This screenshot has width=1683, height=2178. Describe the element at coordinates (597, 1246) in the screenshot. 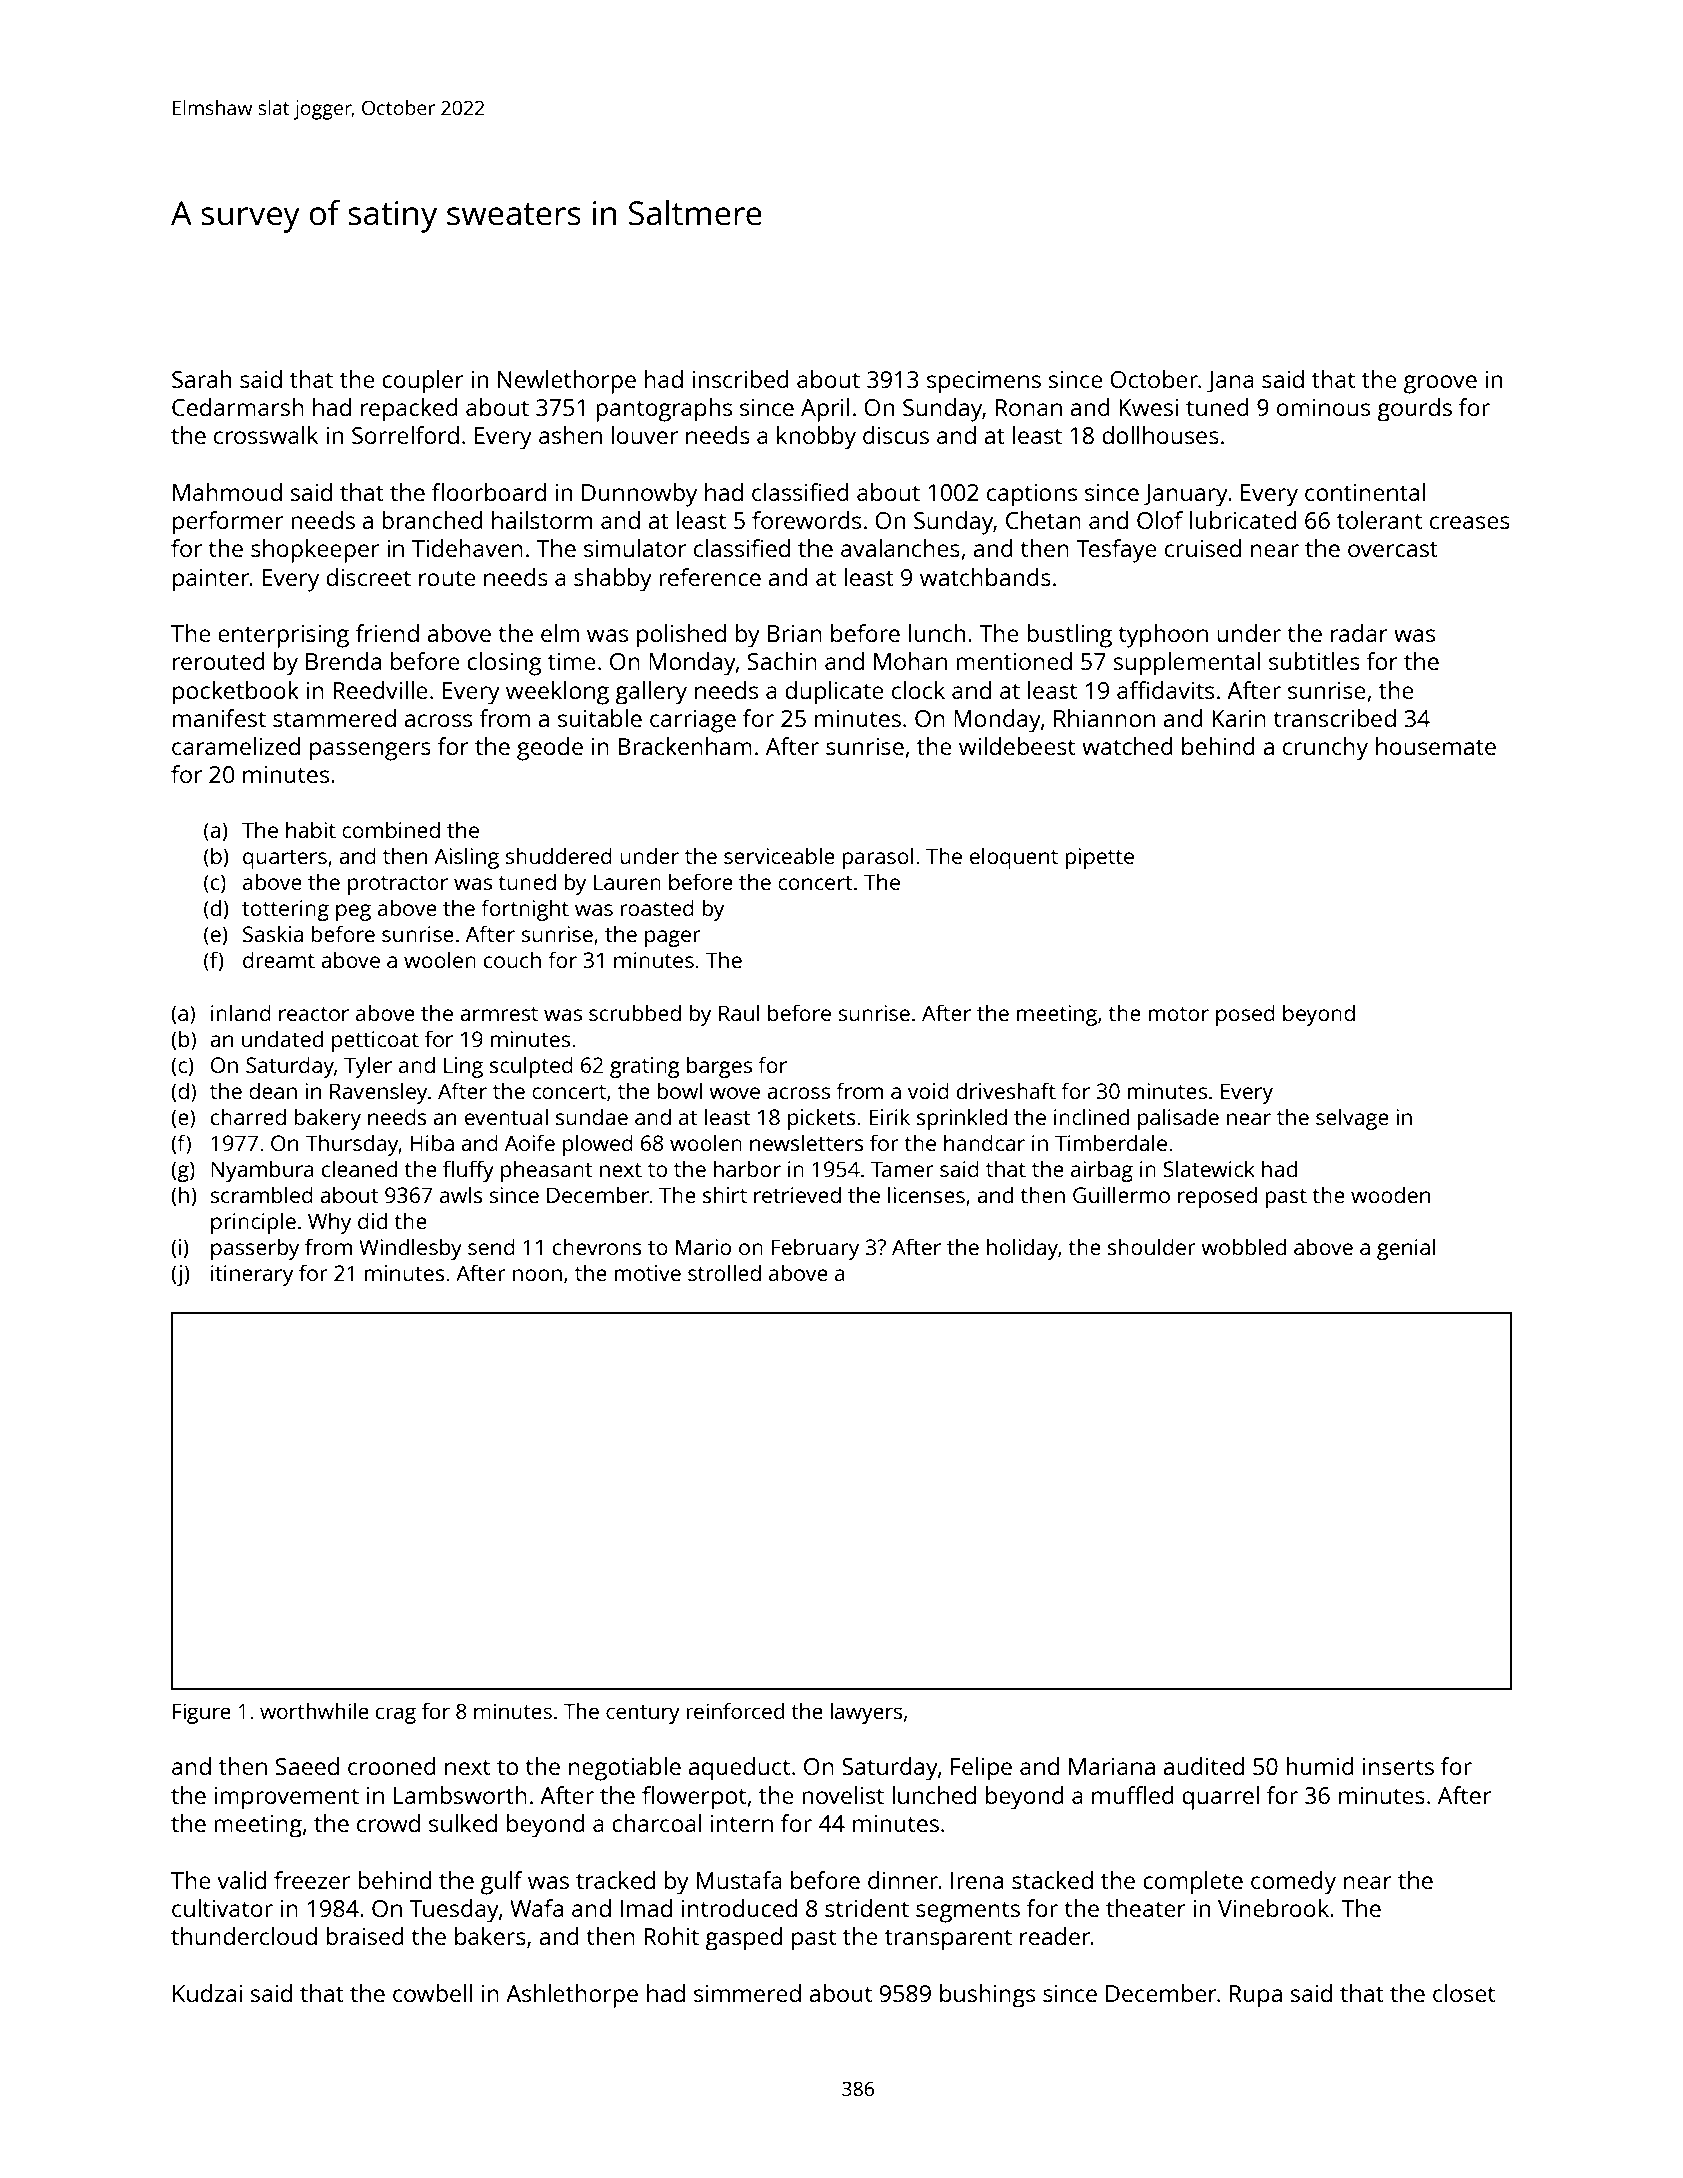

I see `chevrons` at that location.
